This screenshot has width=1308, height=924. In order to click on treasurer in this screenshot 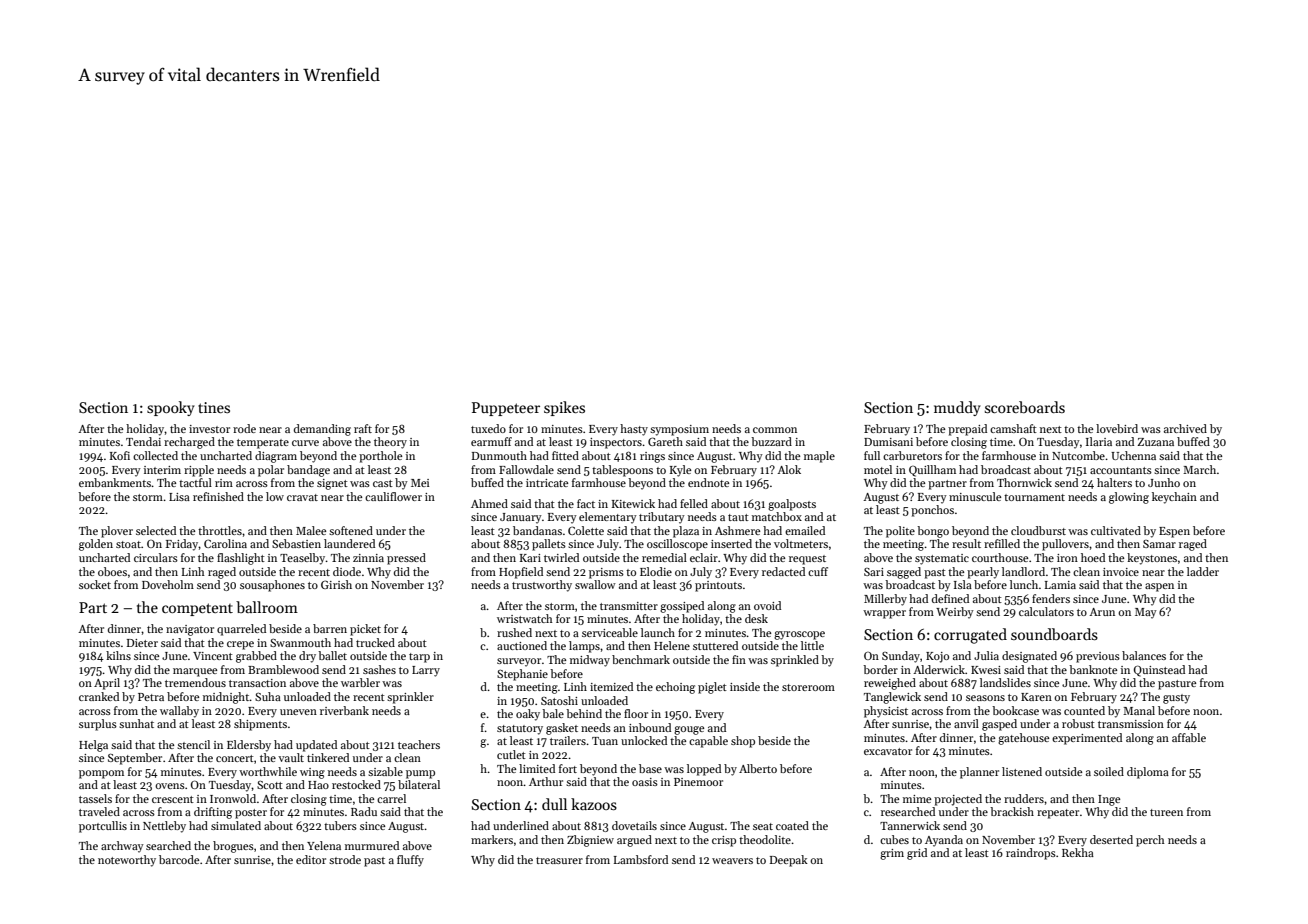, I will do `click(559, 860)`.
